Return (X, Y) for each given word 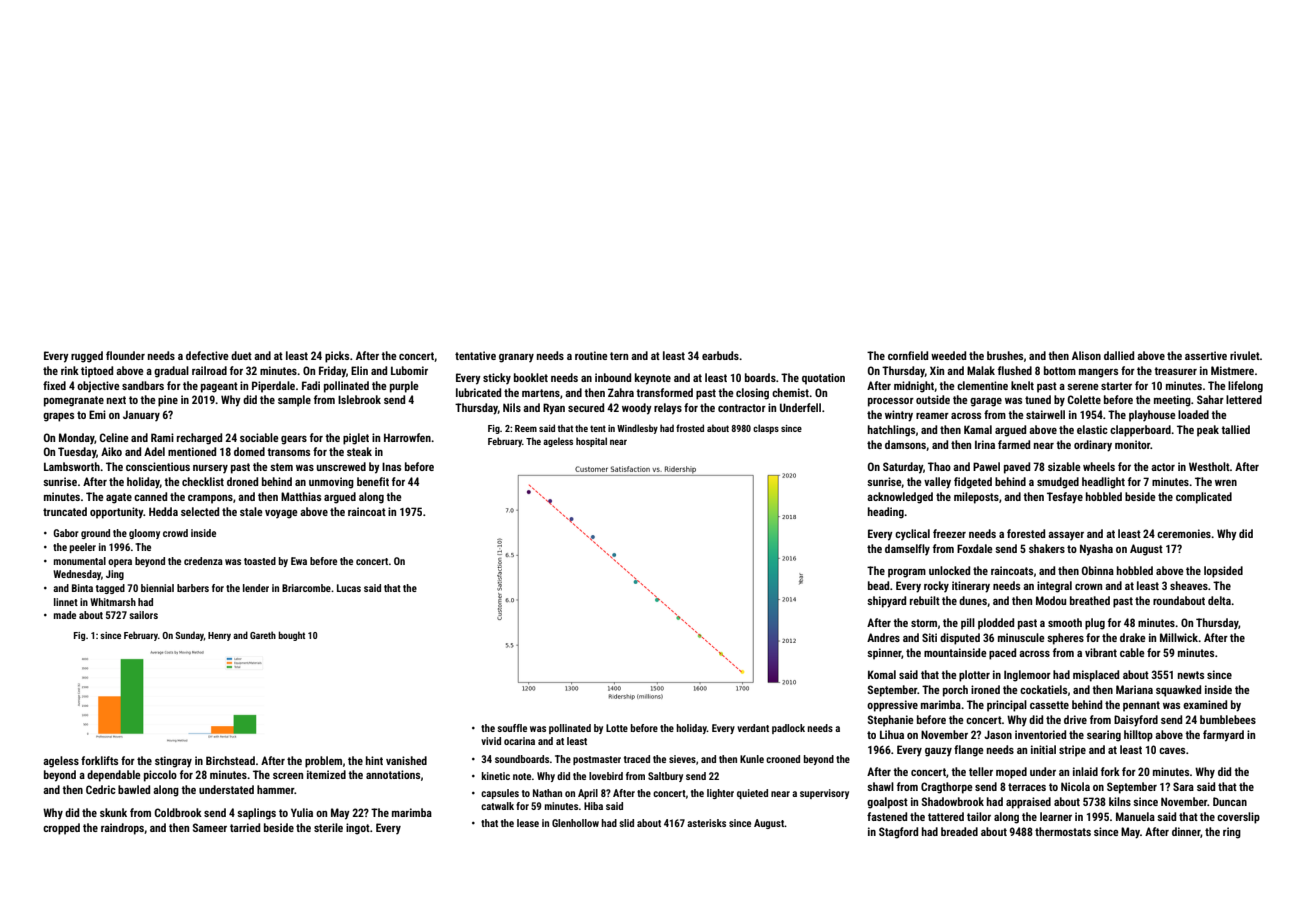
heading (886, 513)
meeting (1172, 401)
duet (241, 355)
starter (1116, 386)
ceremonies (1184, 533)
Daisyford (1136, 721)
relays (668, 409)
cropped (61, 829)
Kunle (752, 759)
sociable (259, 437)
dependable (114, 776)
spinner (884, 654)
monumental (80, 561)
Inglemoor (1027, 676)
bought (291, 636)
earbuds (720, 355)
